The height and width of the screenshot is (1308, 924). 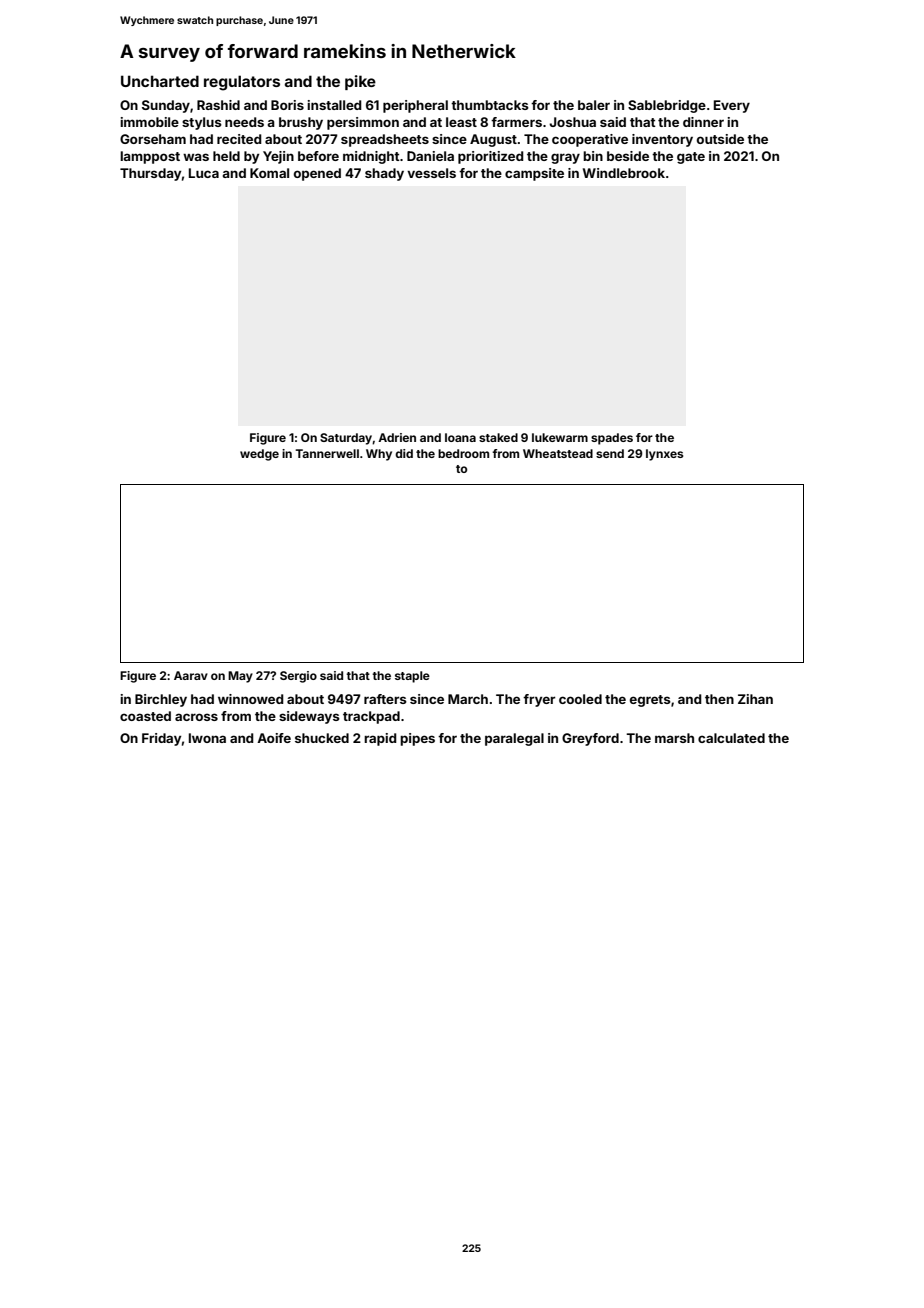 I want to click on send, so click(x=610, y=453).
